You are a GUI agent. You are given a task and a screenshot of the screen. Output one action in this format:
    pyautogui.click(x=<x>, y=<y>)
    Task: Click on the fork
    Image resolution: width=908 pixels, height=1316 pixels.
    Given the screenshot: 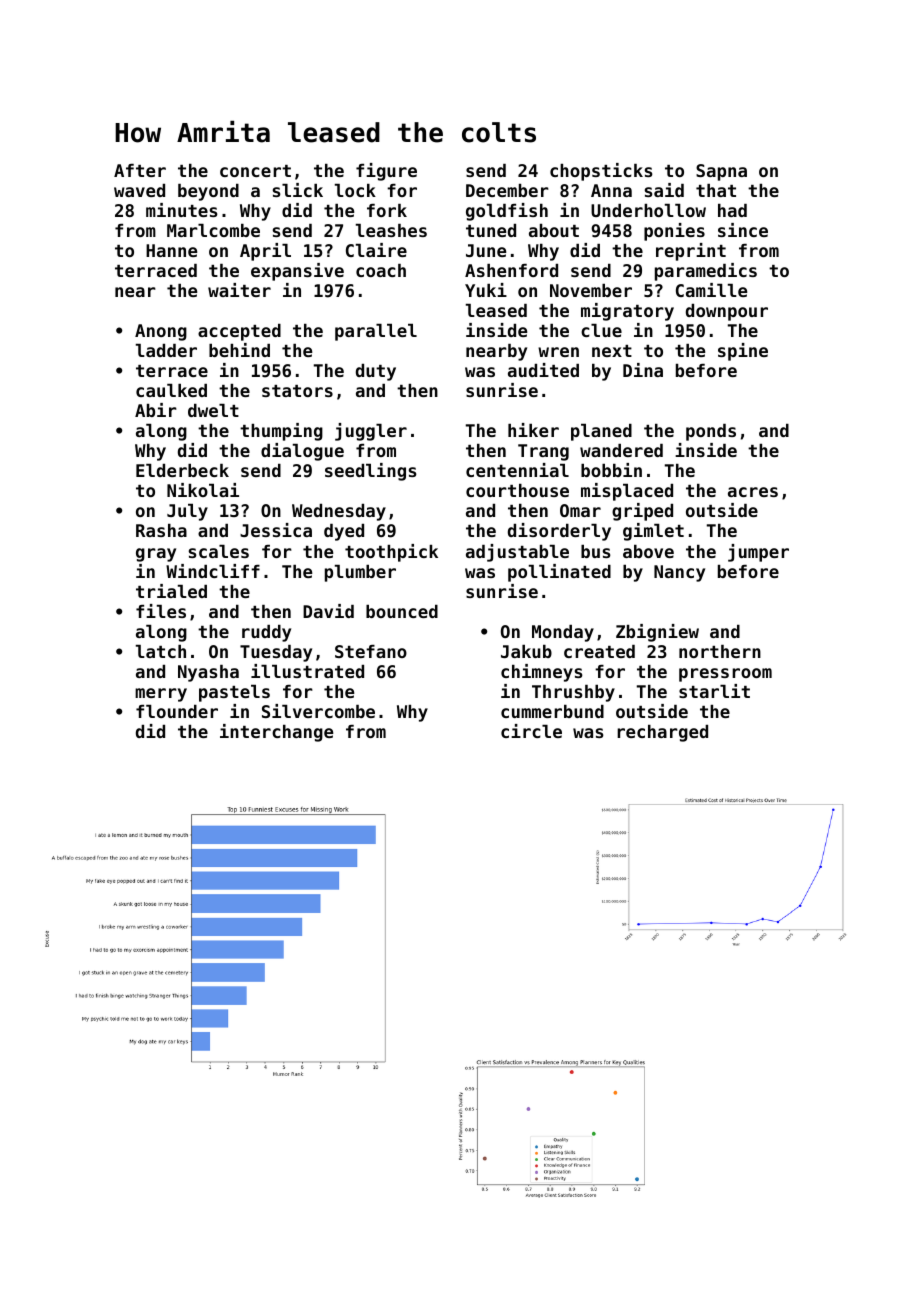 What is the action you would take?
    pyautogui.click(x=387, y=210)
